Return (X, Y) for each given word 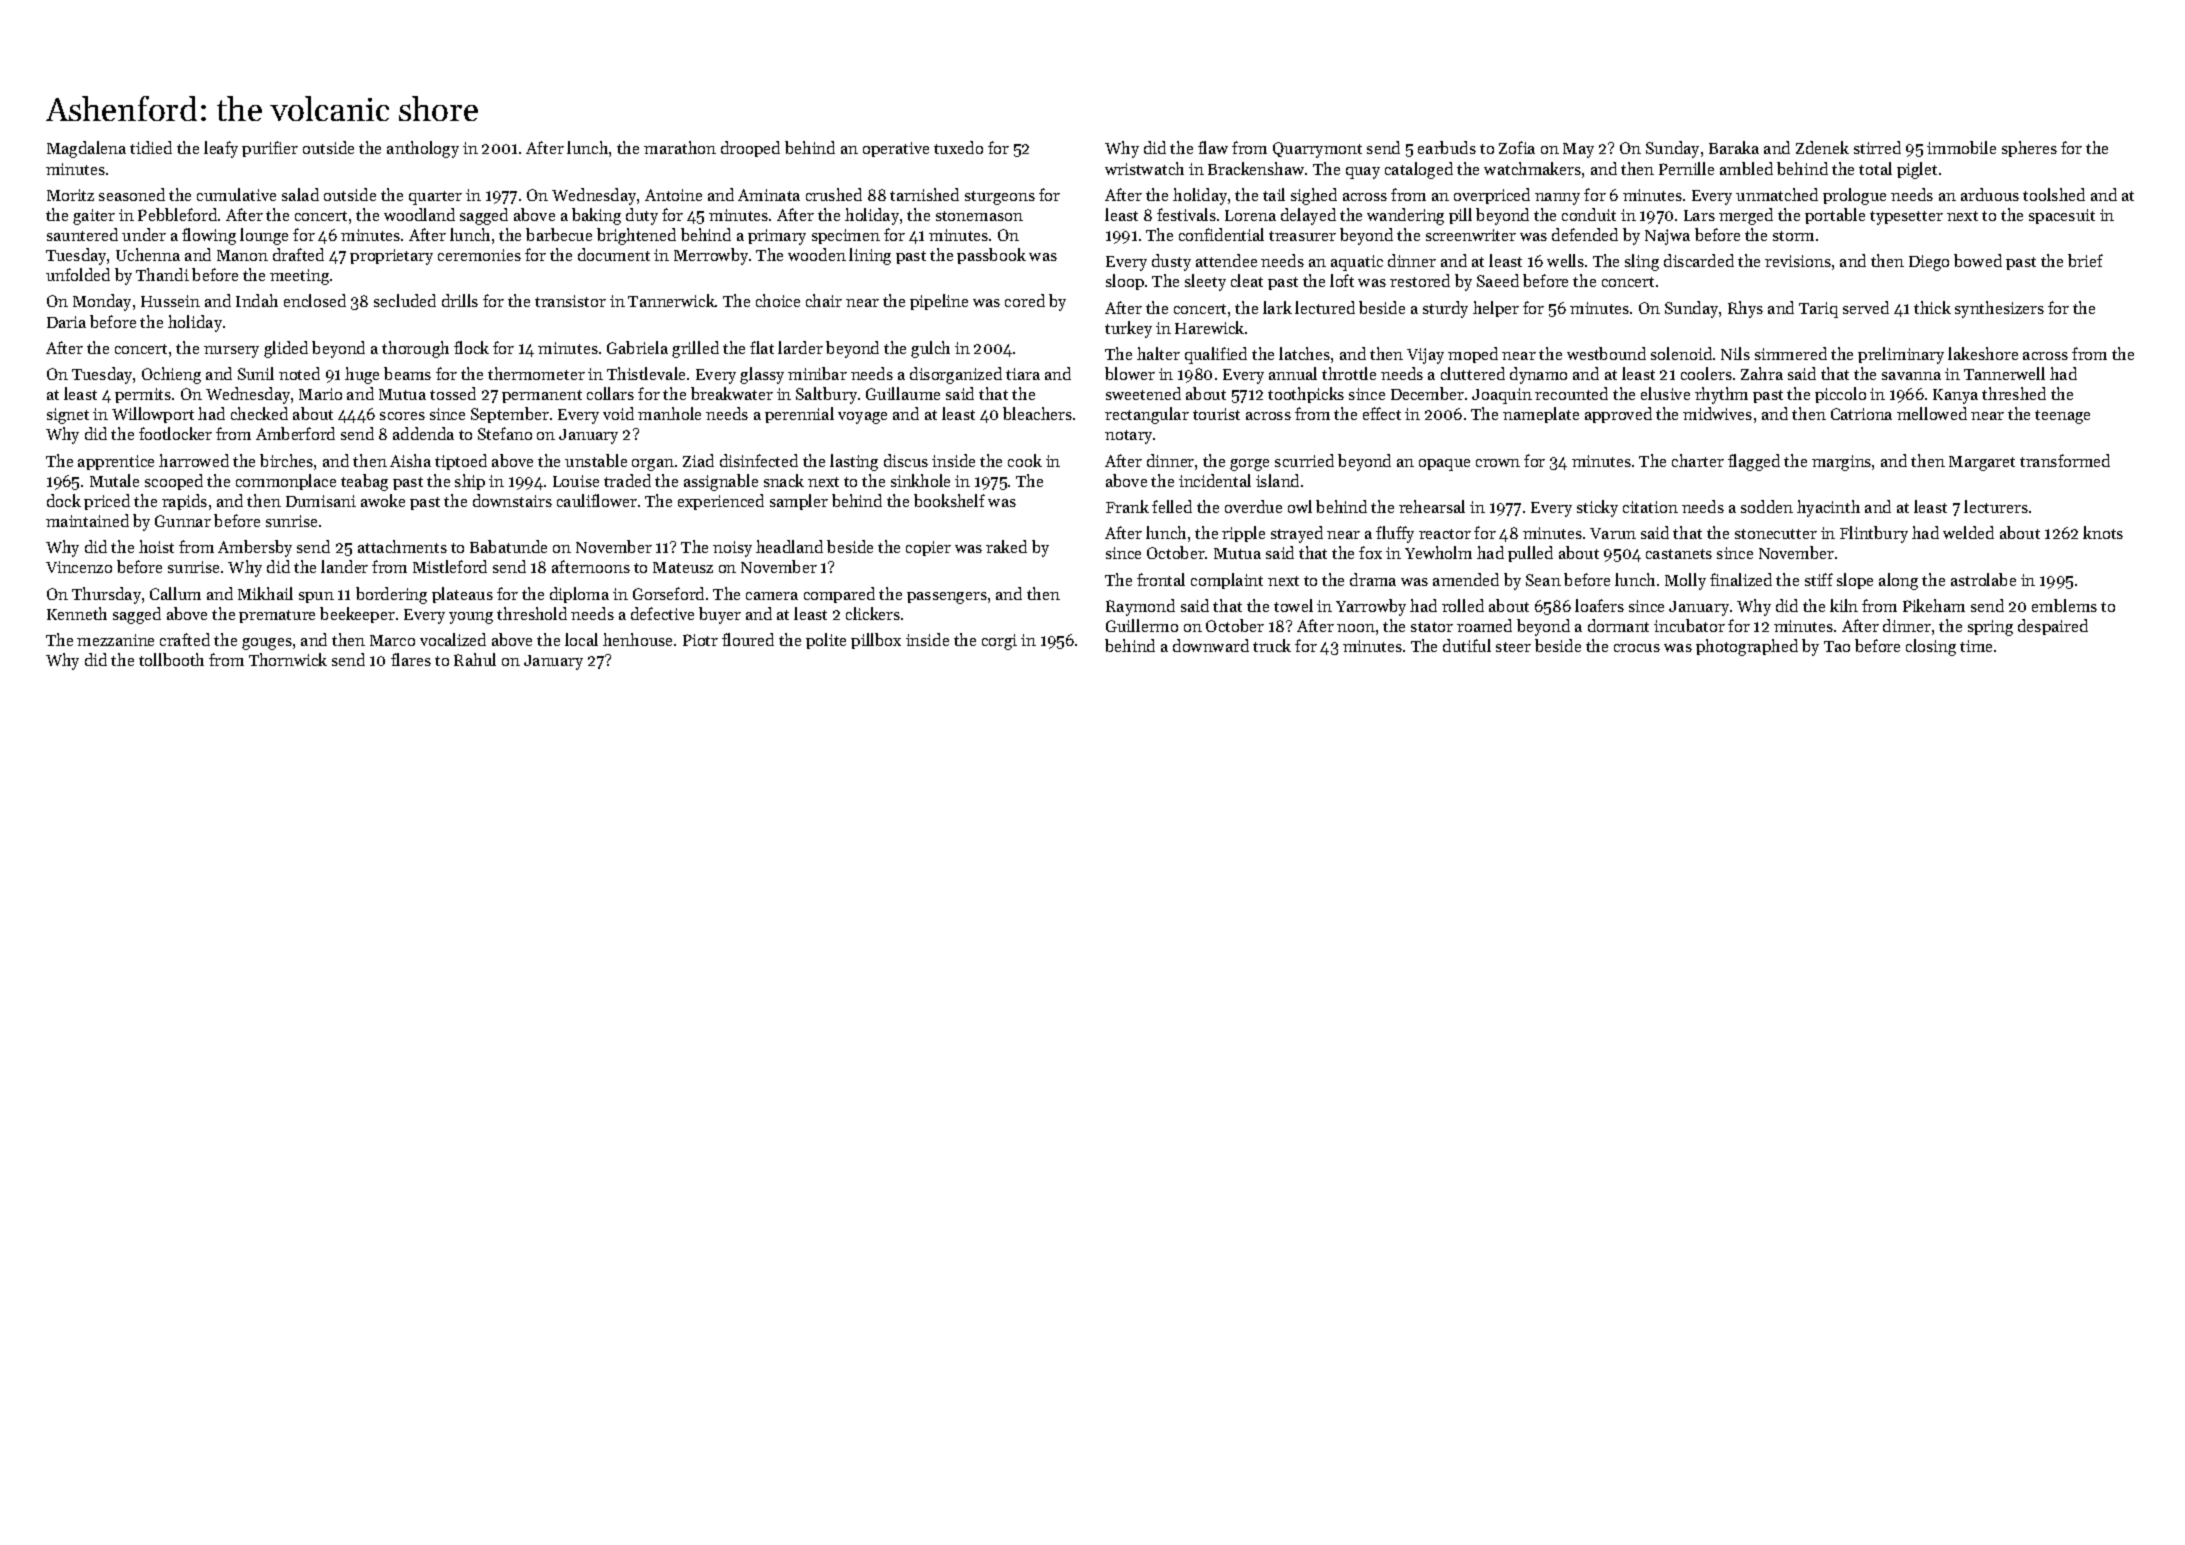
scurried (1304, 460)
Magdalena (86, 149)
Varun (1613, 533)
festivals (1186, 214)
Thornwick (288, 659)
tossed (453, 393)
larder (800, 347)
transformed (2065, 460)
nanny (1557, 199)
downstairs (512, 500)
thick (1932, 307)
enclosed (315, 300)
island (1277, 480)
